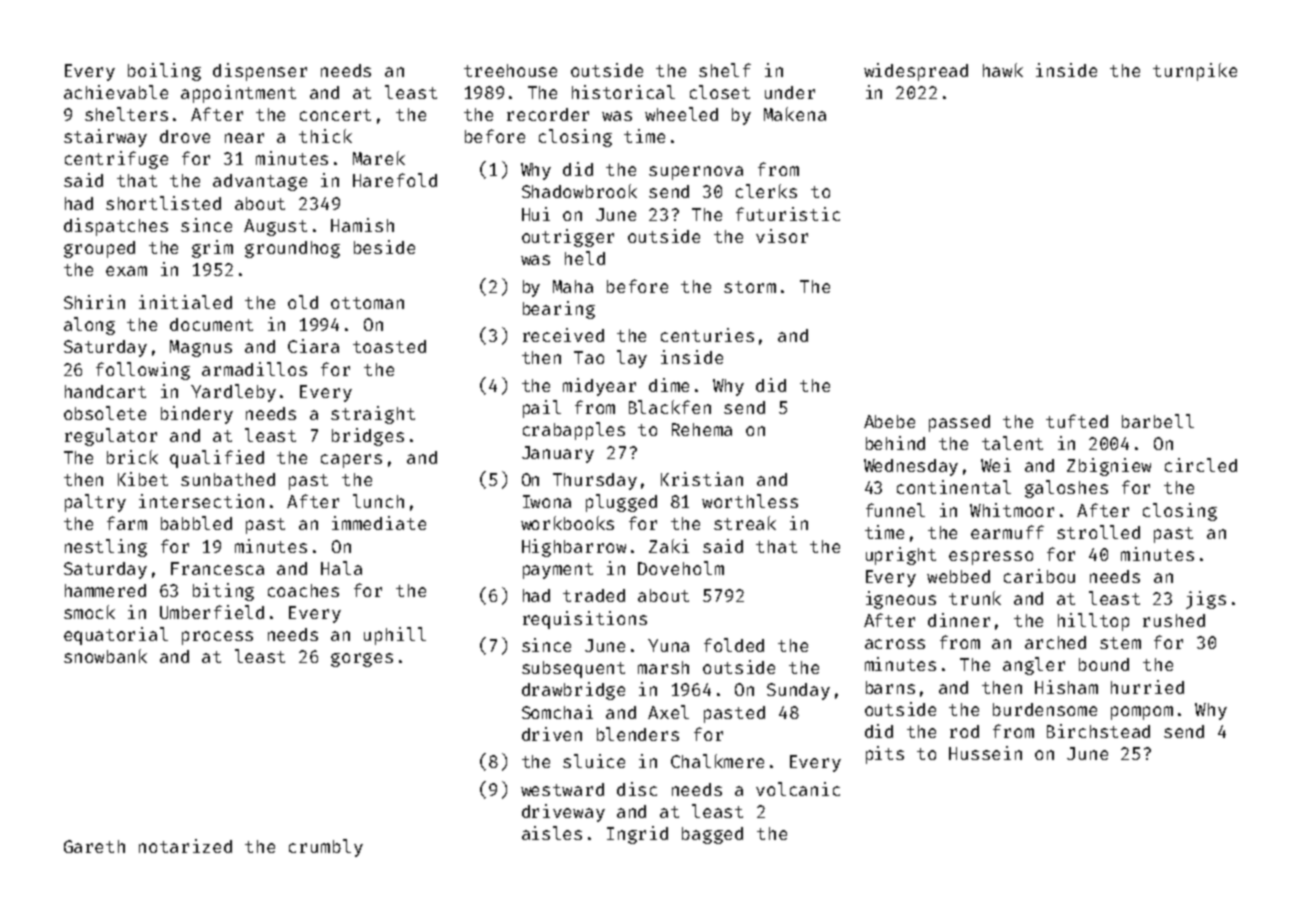 The image size is (1308, 924). Describe the element at coordinates (725, 70) in the screenshot. I see `shelf` at that location.
